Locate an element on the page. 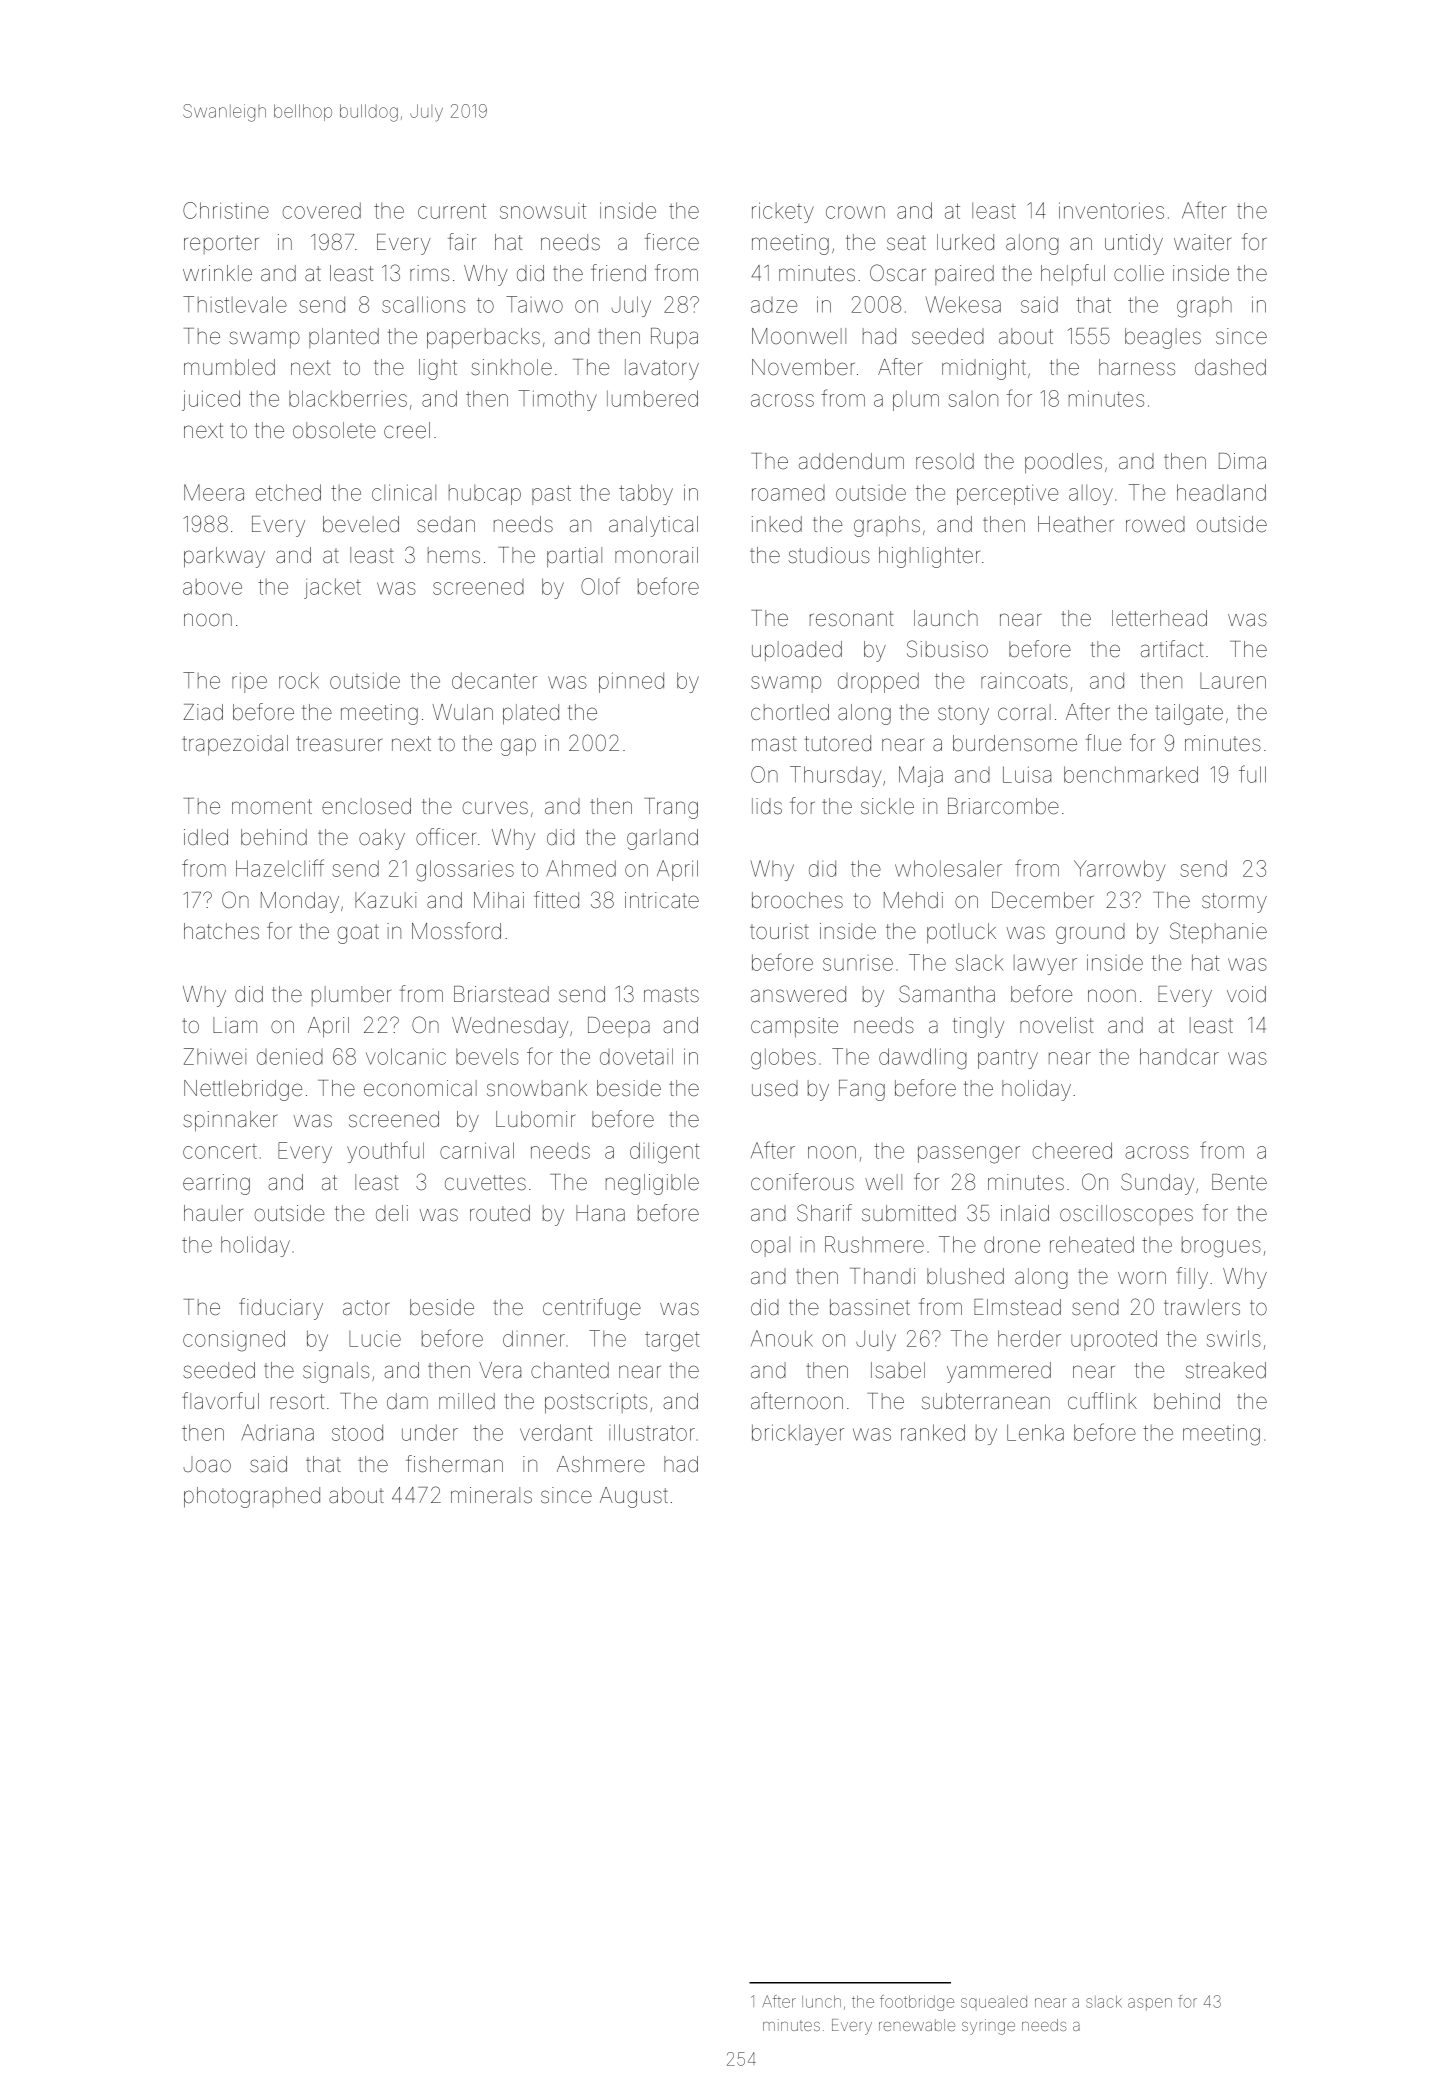 The width and height of the page is (1450, 2100). deli is located at coordinates (392, 1213).
